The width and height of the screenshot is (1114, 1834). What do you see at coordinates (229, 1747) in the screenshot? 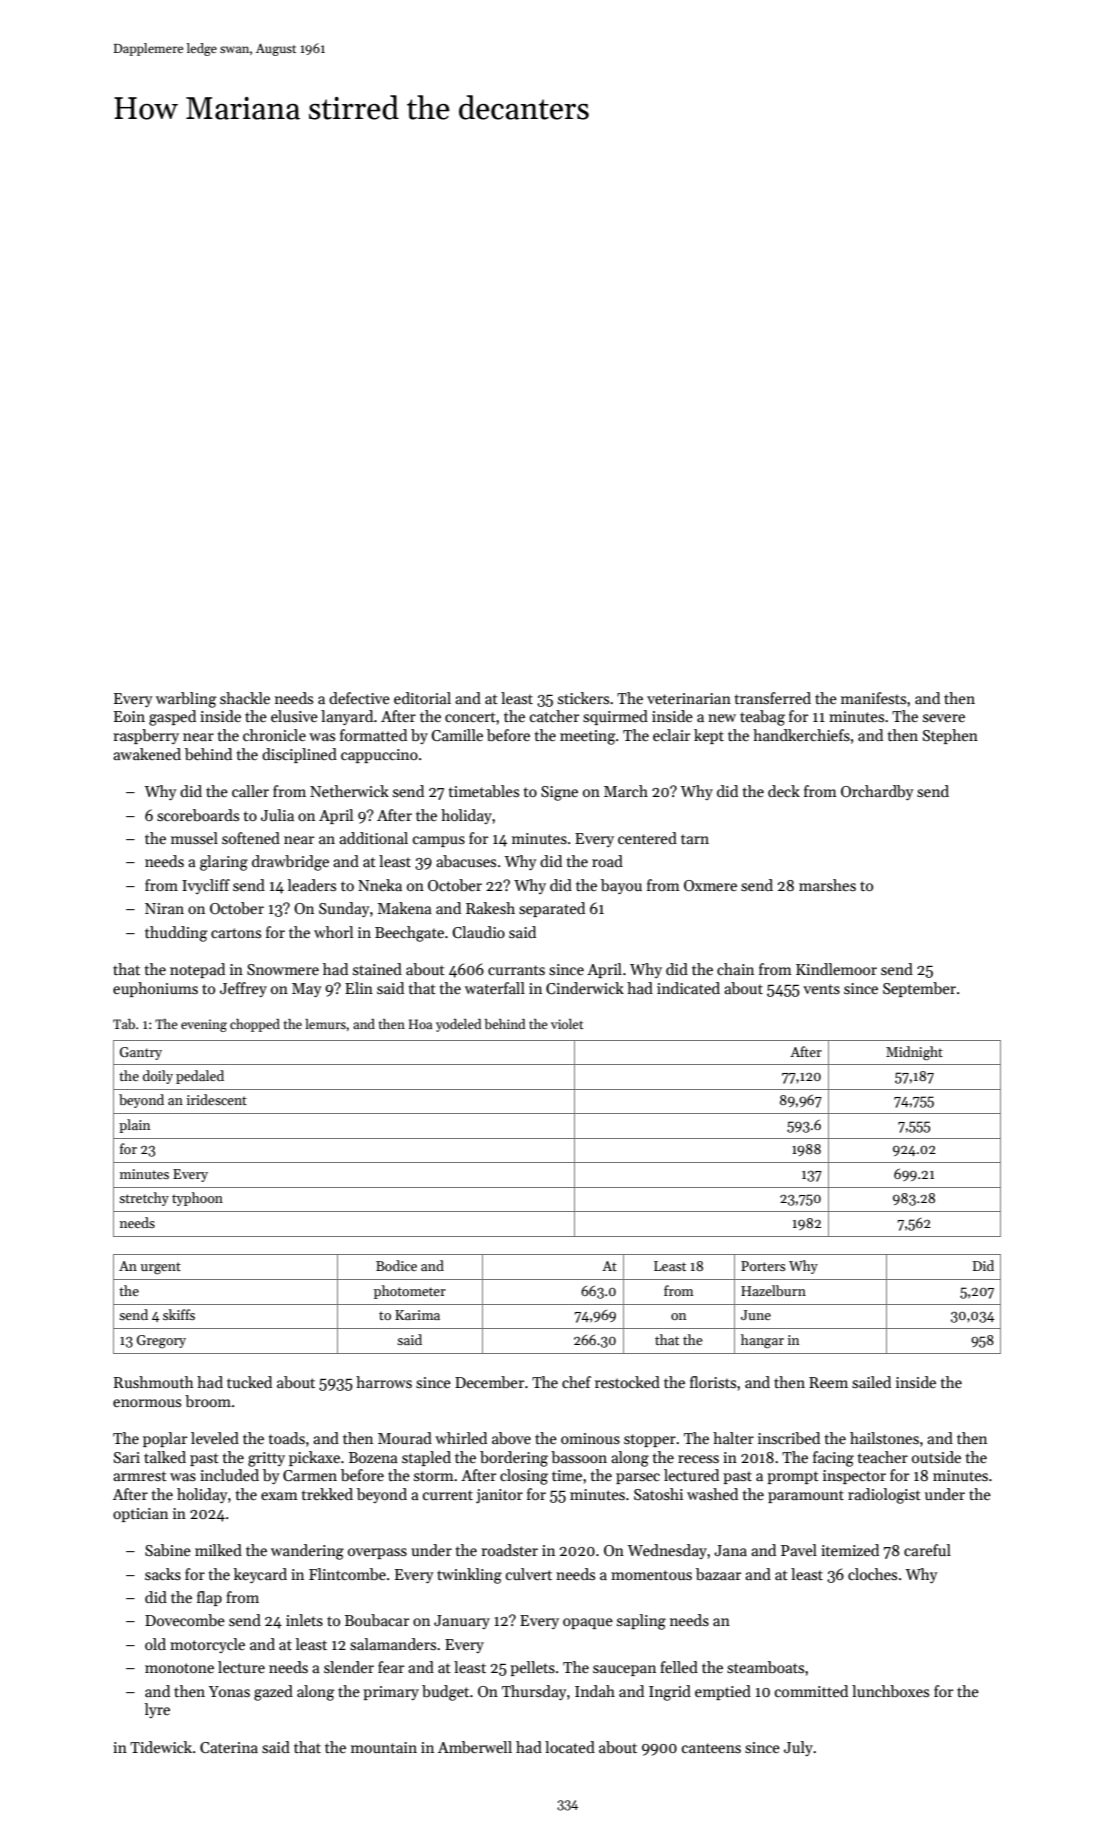
I see `Caterina` at bounding box center [229, 1747].
